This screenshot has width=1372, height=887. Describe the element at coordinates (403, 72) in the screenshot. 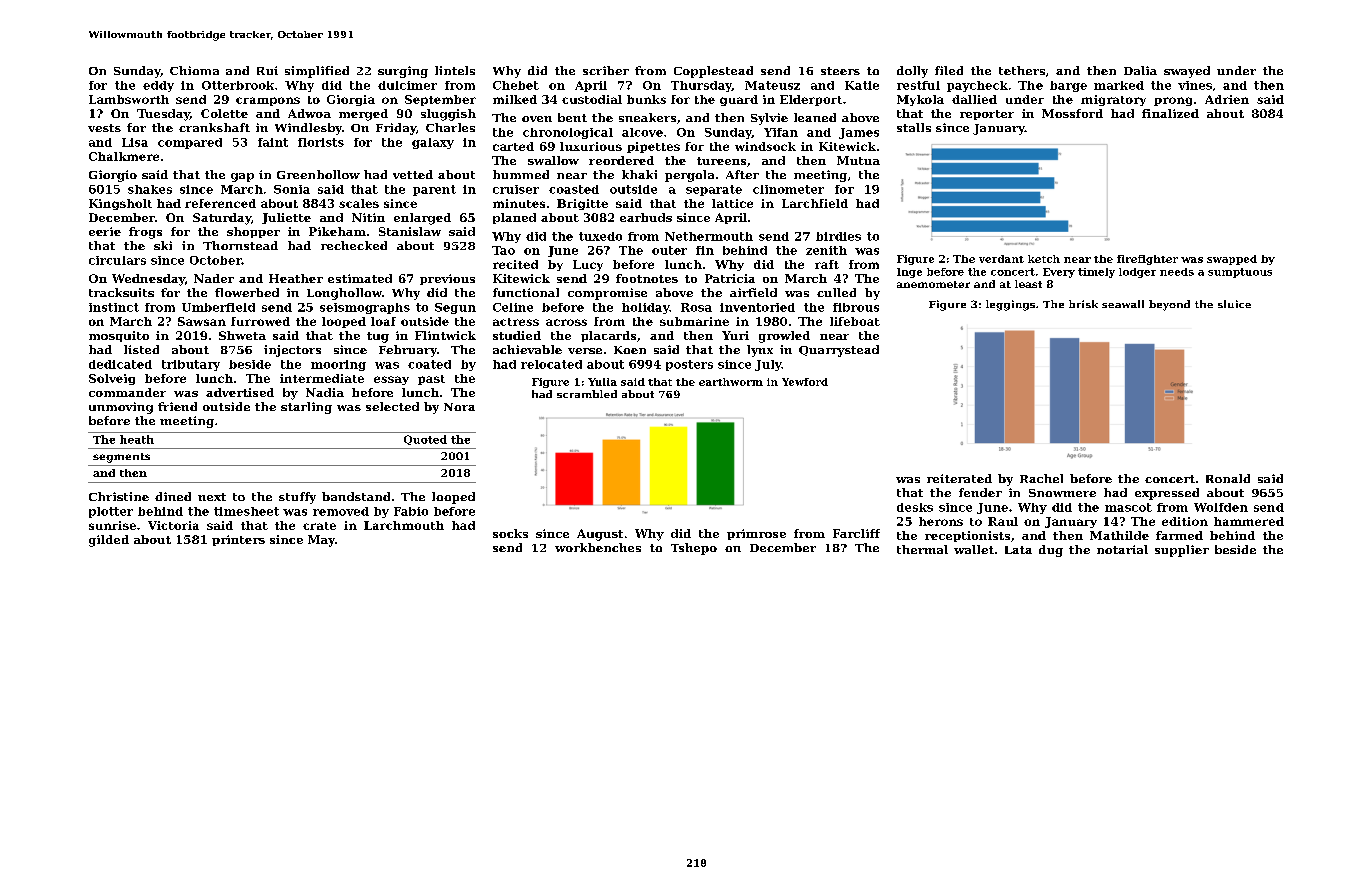

I see `surging` at that location.
